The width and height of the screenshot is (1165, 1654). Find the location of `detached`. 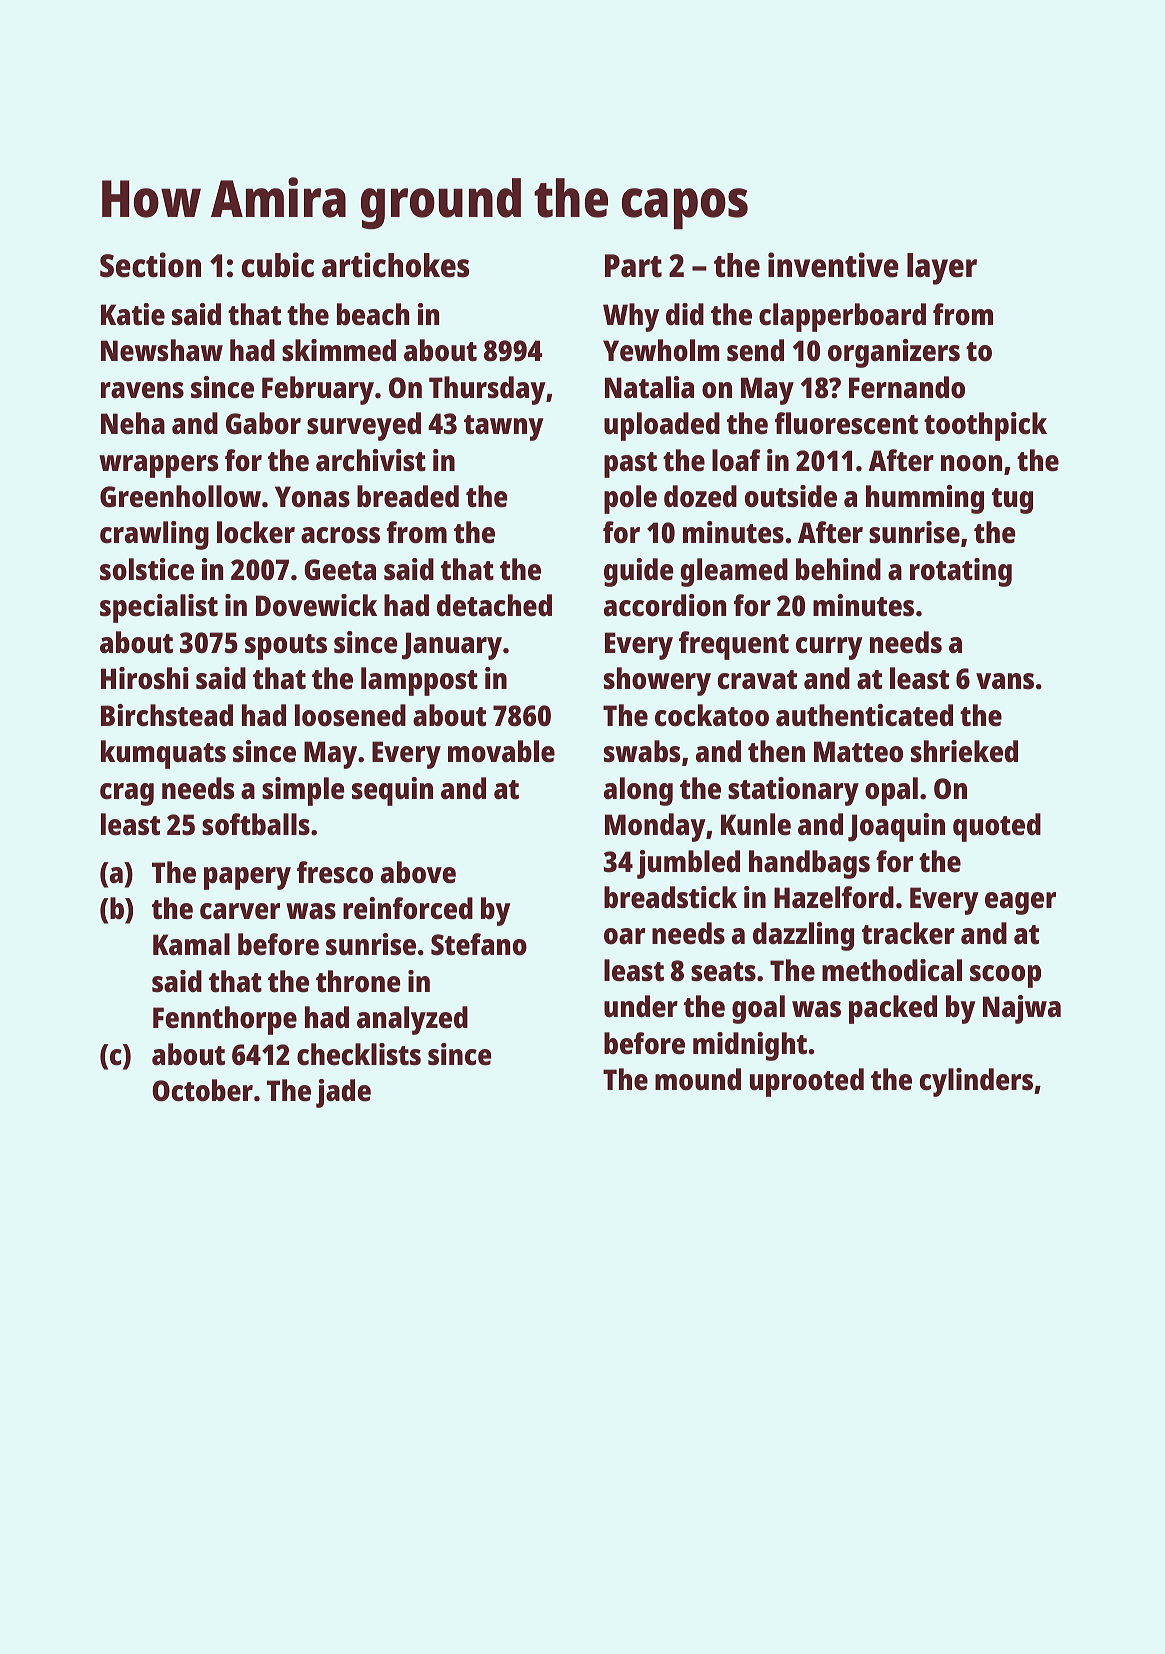

detached is located at coordinates (494, 605).
